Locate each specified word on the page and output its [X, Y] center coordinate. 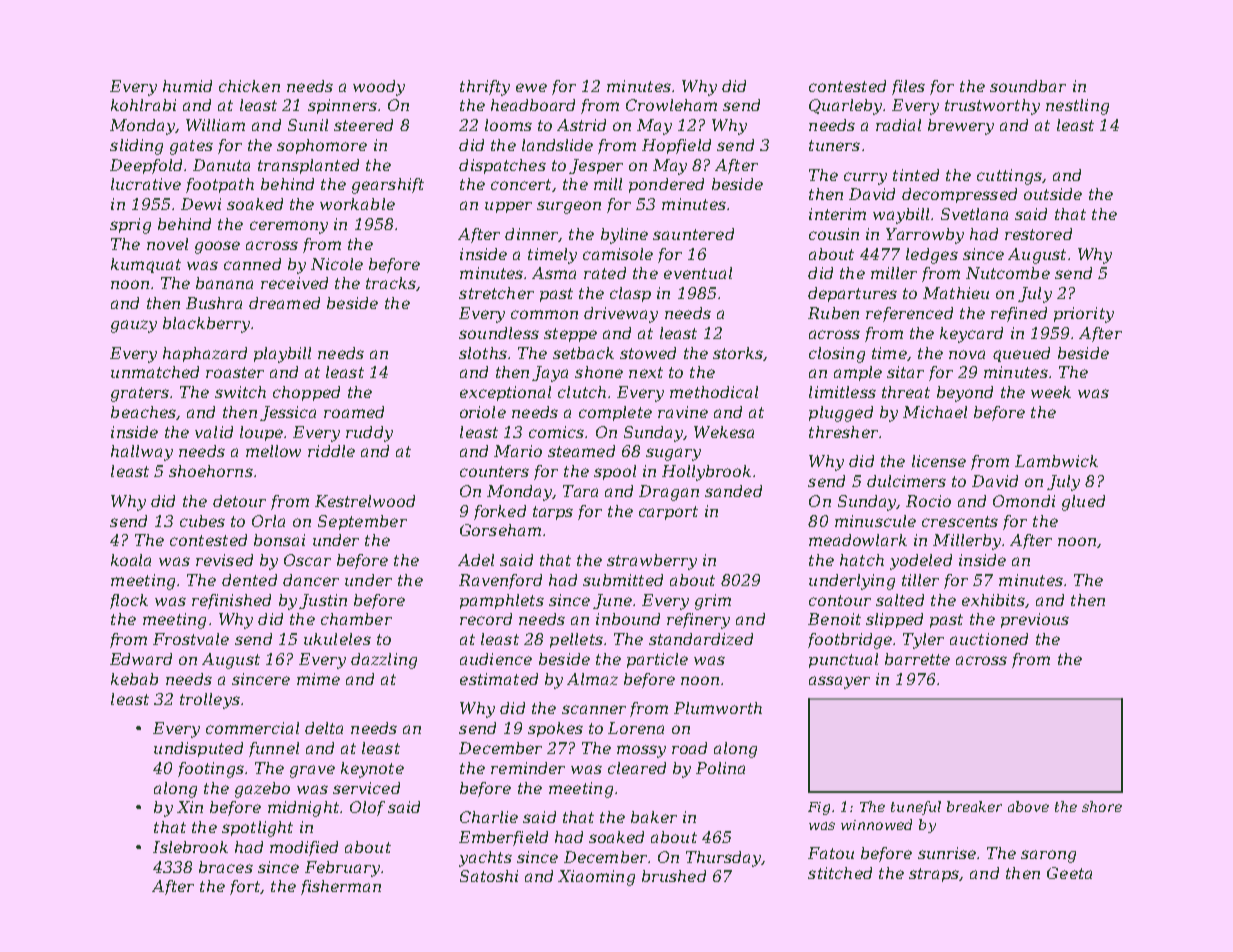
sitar [905, 372]
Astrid [581, 125]
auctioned [989, 639]
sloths [483, 353]
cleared [637, 768]
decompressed [959, 195]
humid [187, 86]
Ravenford [500, 581]
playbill [282, 355]
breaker [974, 806]
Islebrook [190, 847]
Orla [268, 521]
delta [324, 728]
